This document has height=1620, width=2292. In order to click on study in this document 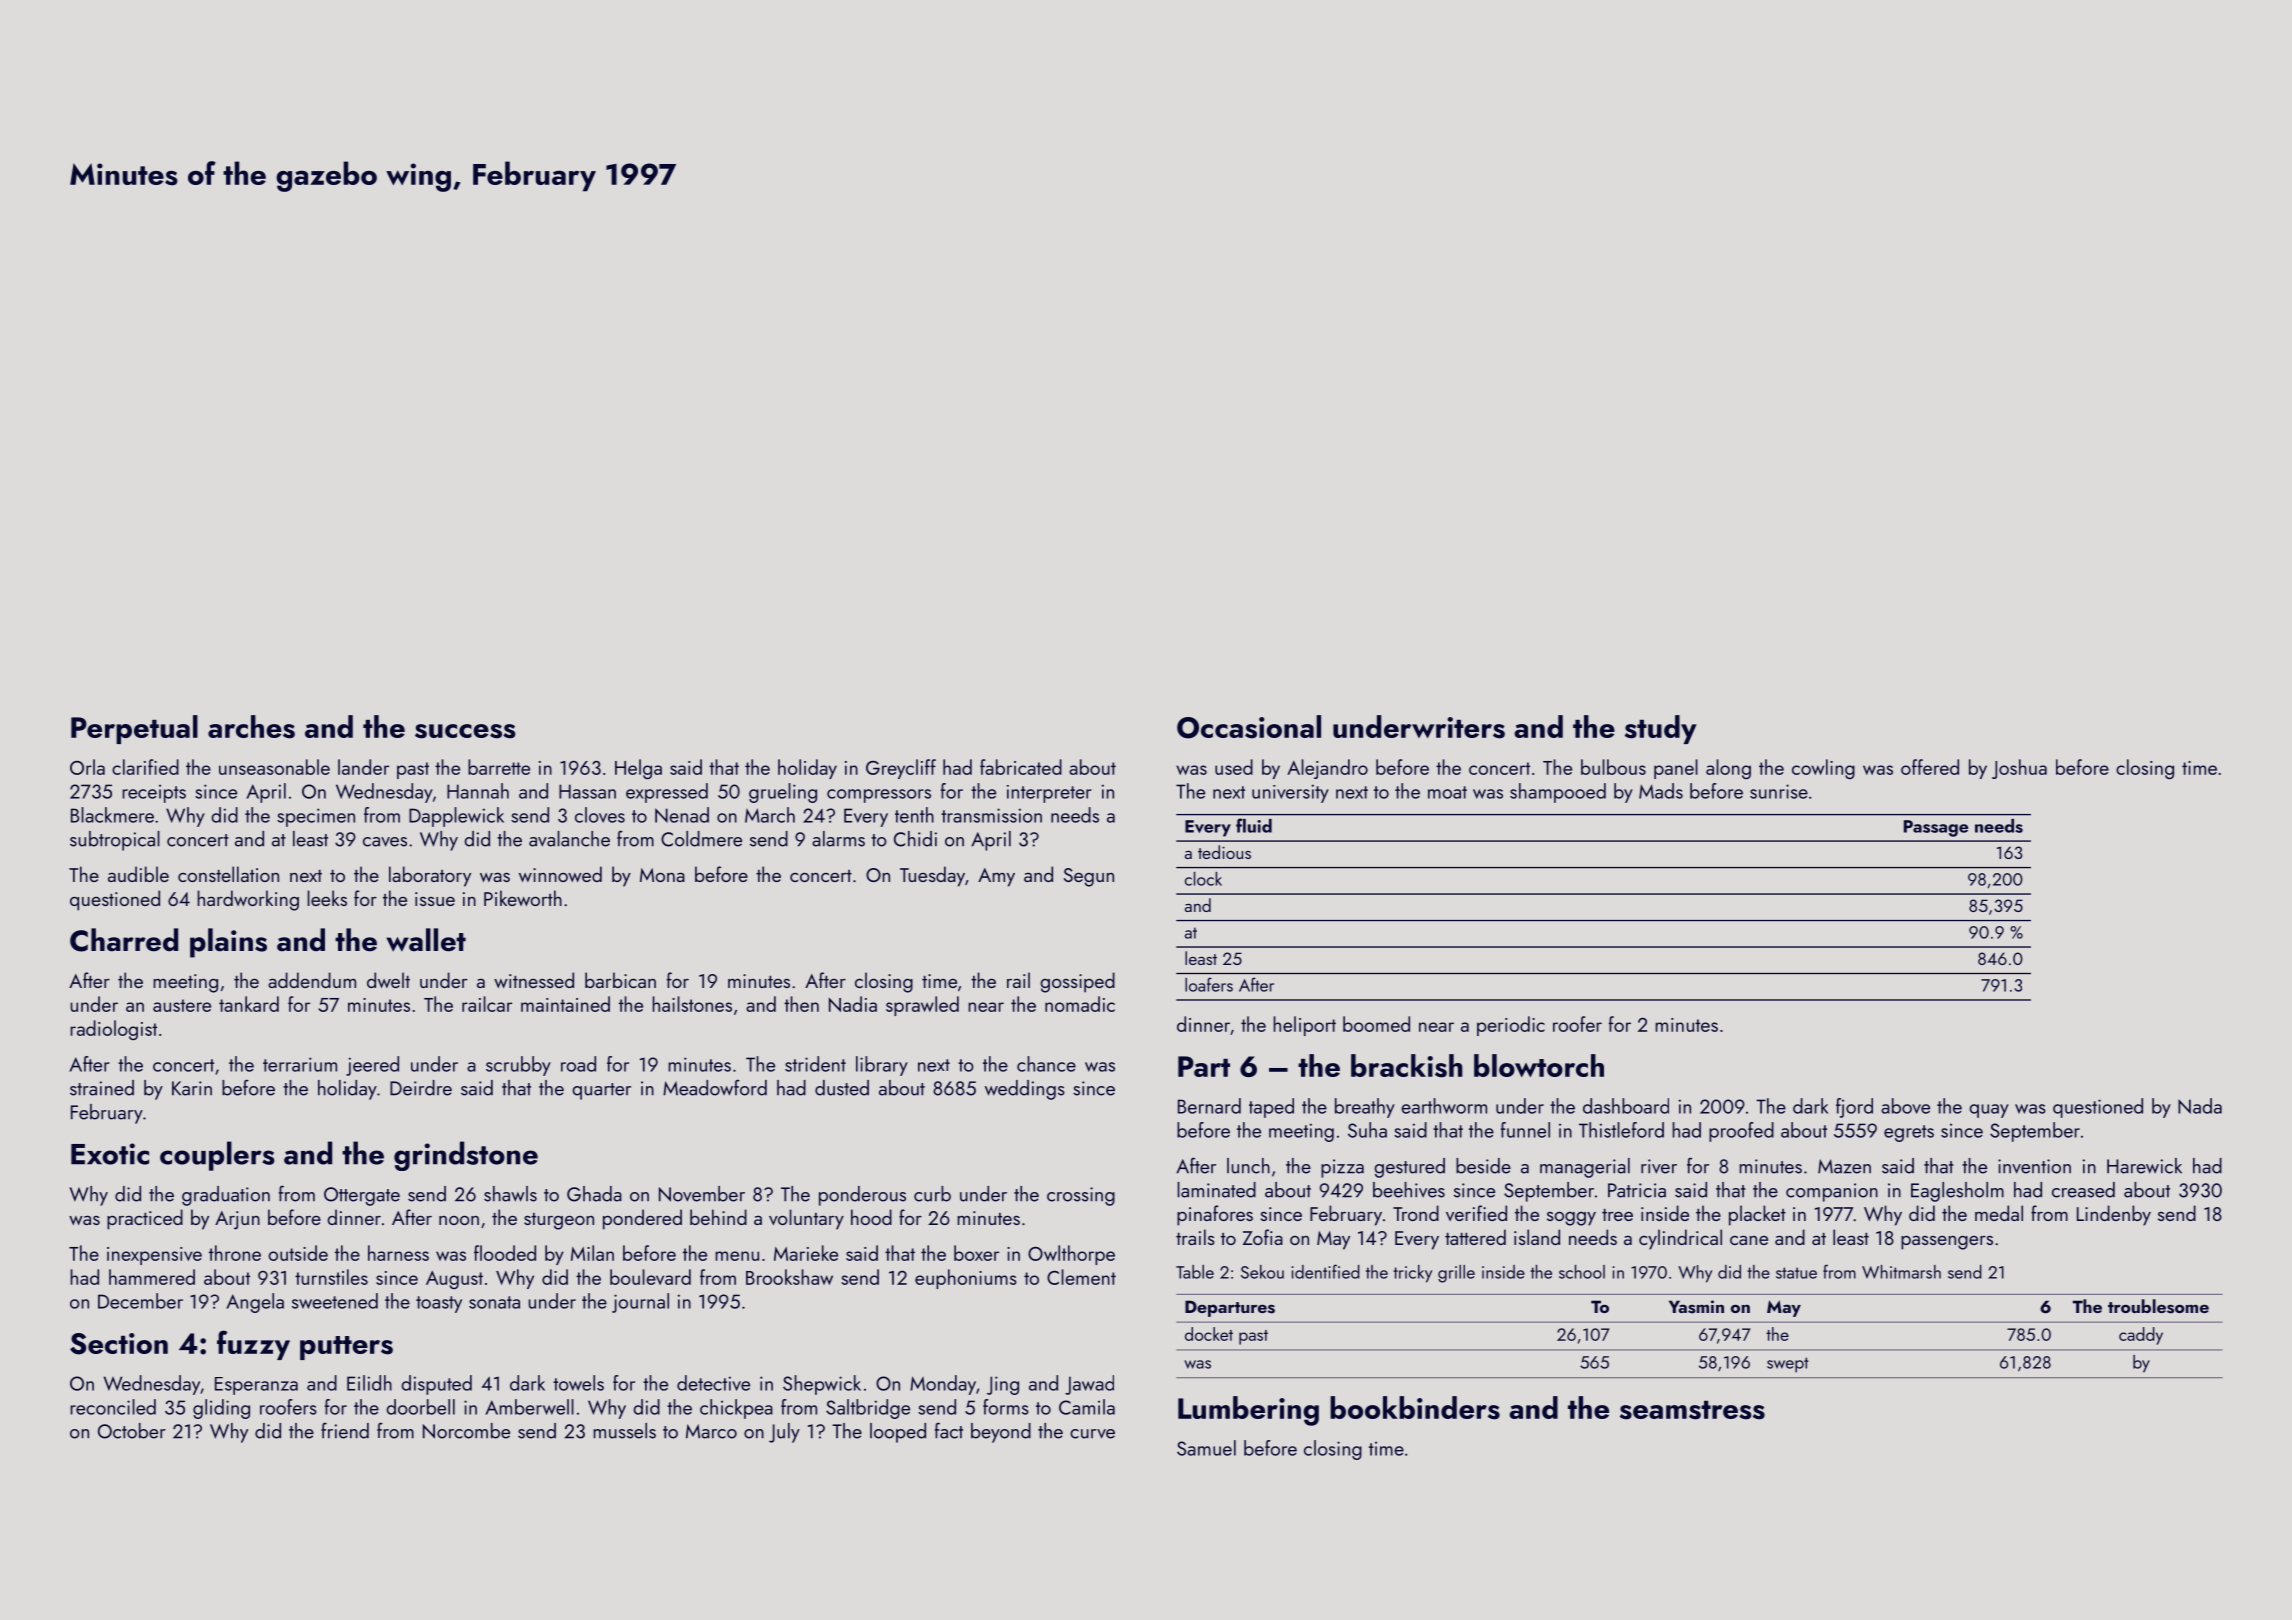, I will do `click(1661, 729)`.
